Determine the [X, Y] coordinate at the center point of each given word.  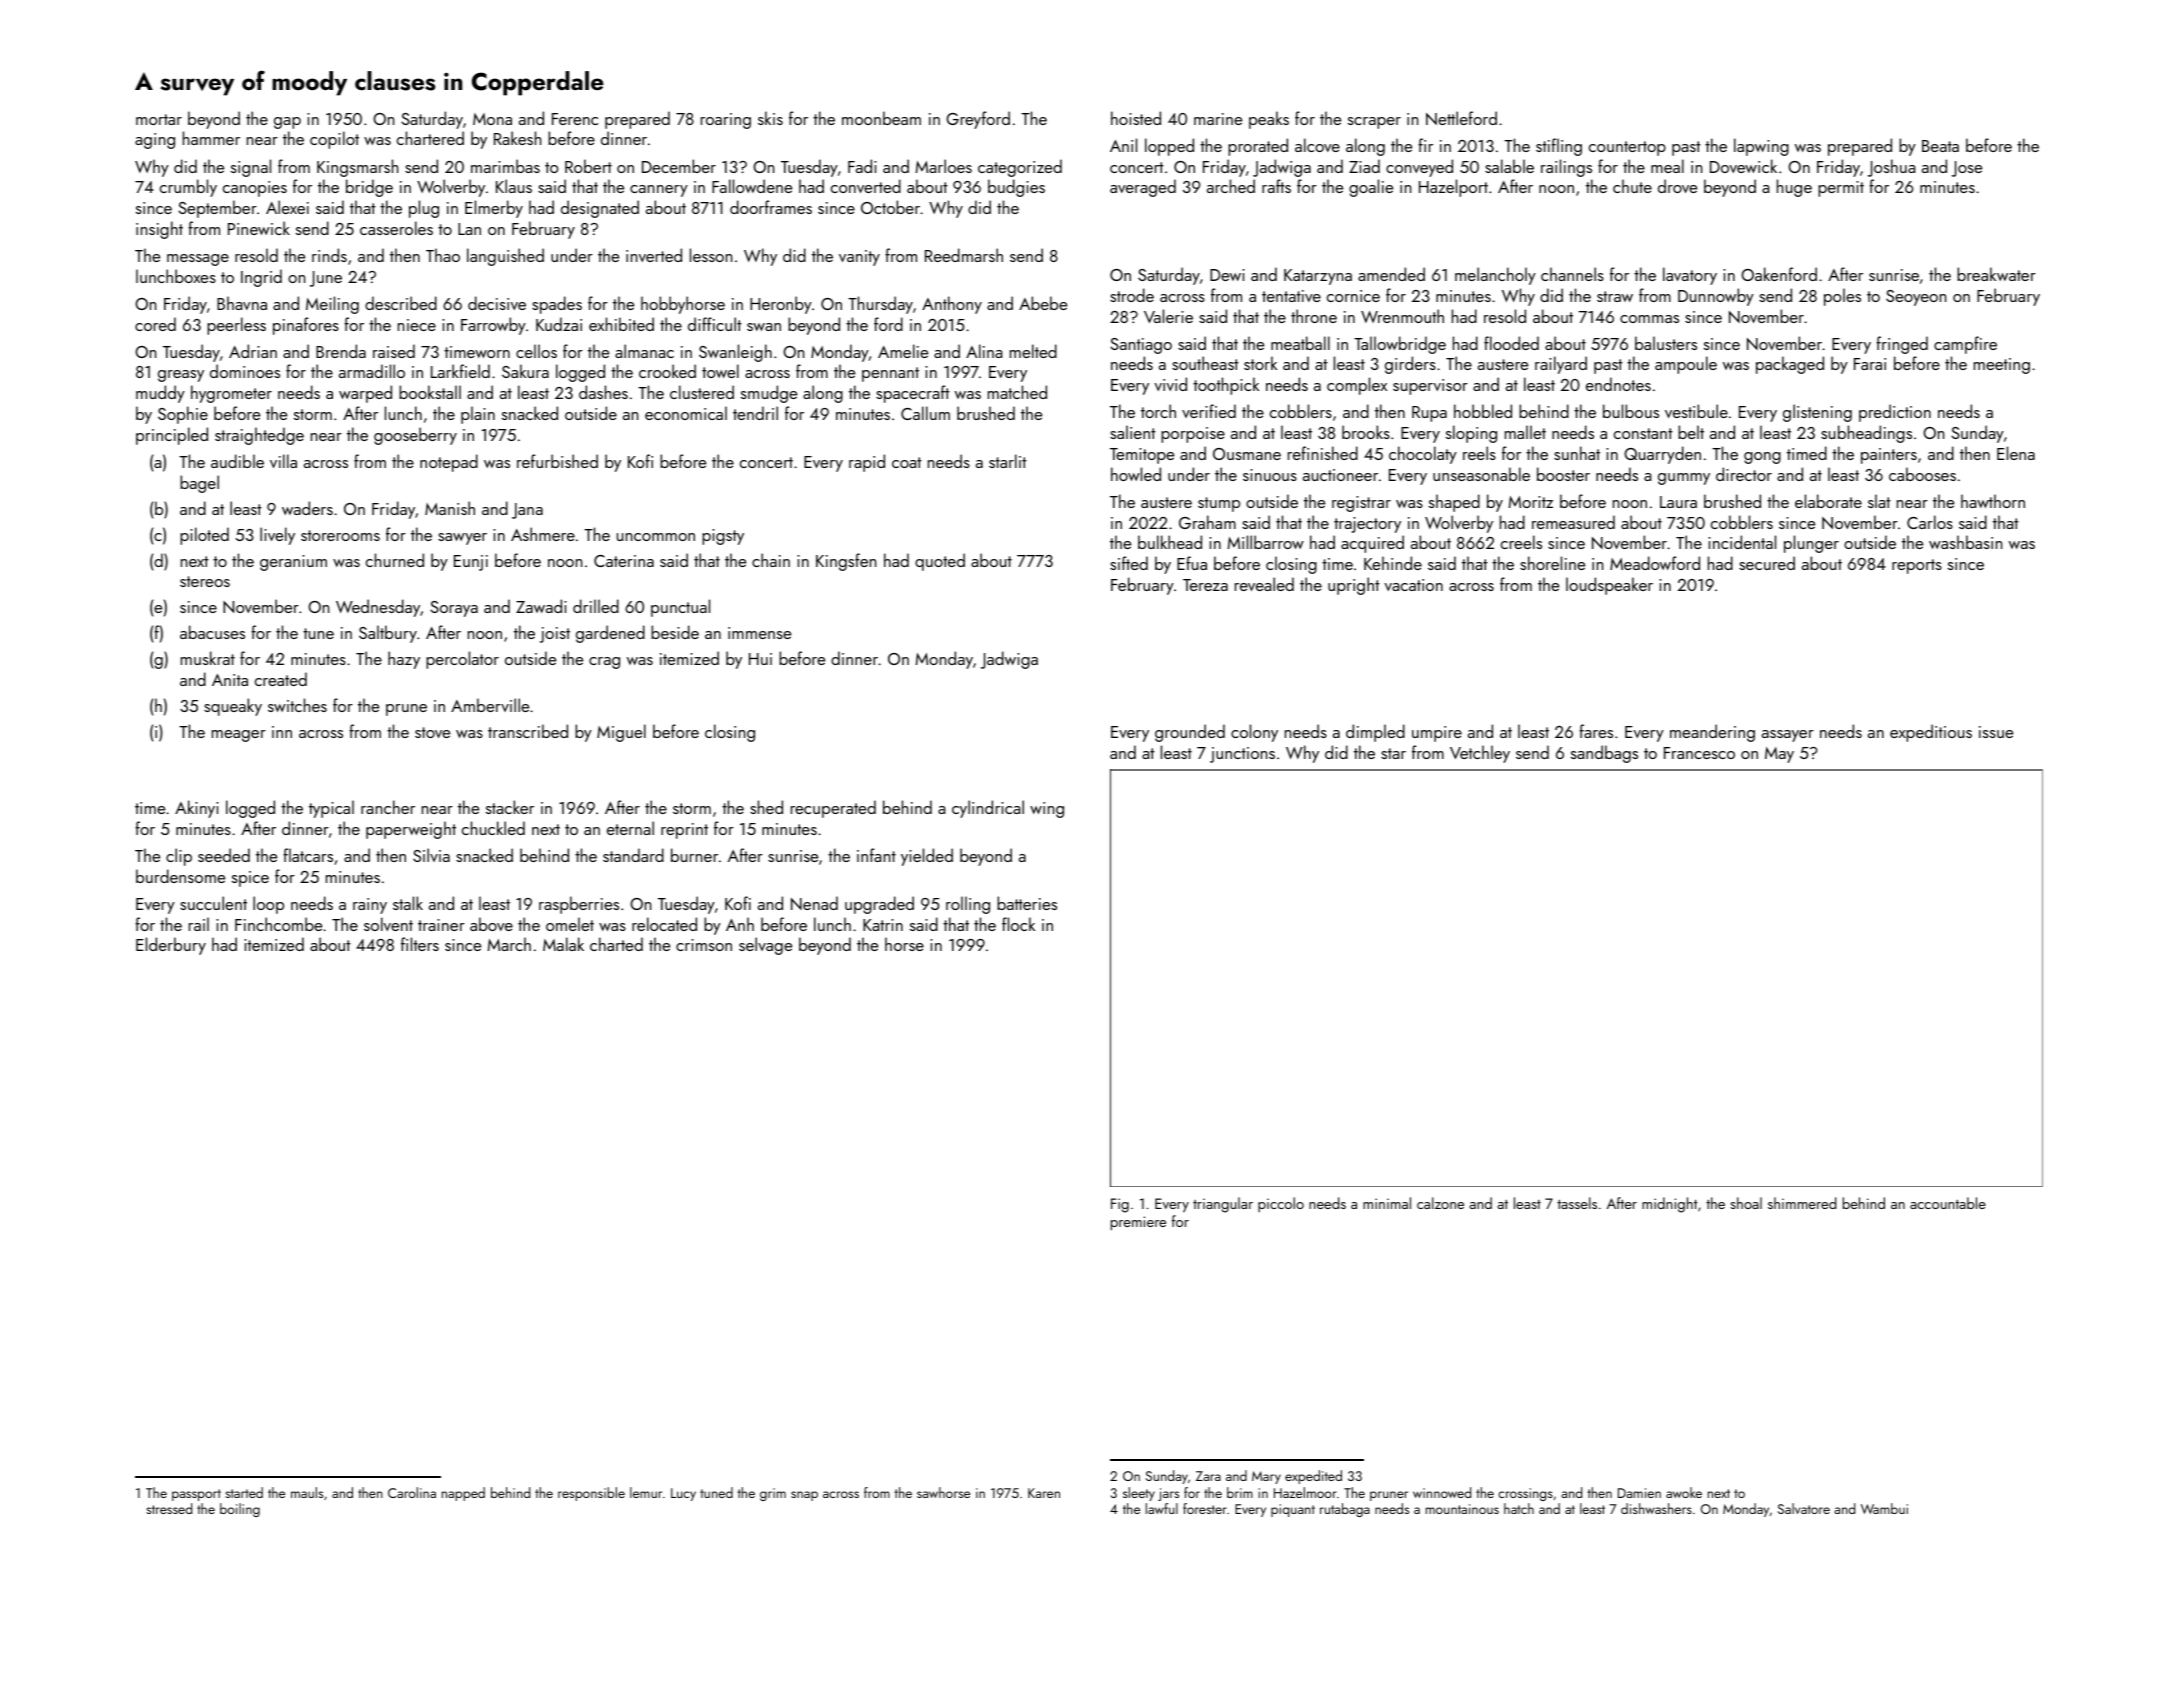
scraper [1374, 123]
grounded [1190, 733]
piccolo [1281, 1204]
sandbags [1604, 754]
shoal [1746, 1203]
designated [600, 209]
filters [420, 944]
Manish [450, 508]
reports [1917, 566]
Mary [1266, 1477]
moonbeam [881, 118]
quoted [940, 562]
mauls [307, 1492]
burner [694, 855]
